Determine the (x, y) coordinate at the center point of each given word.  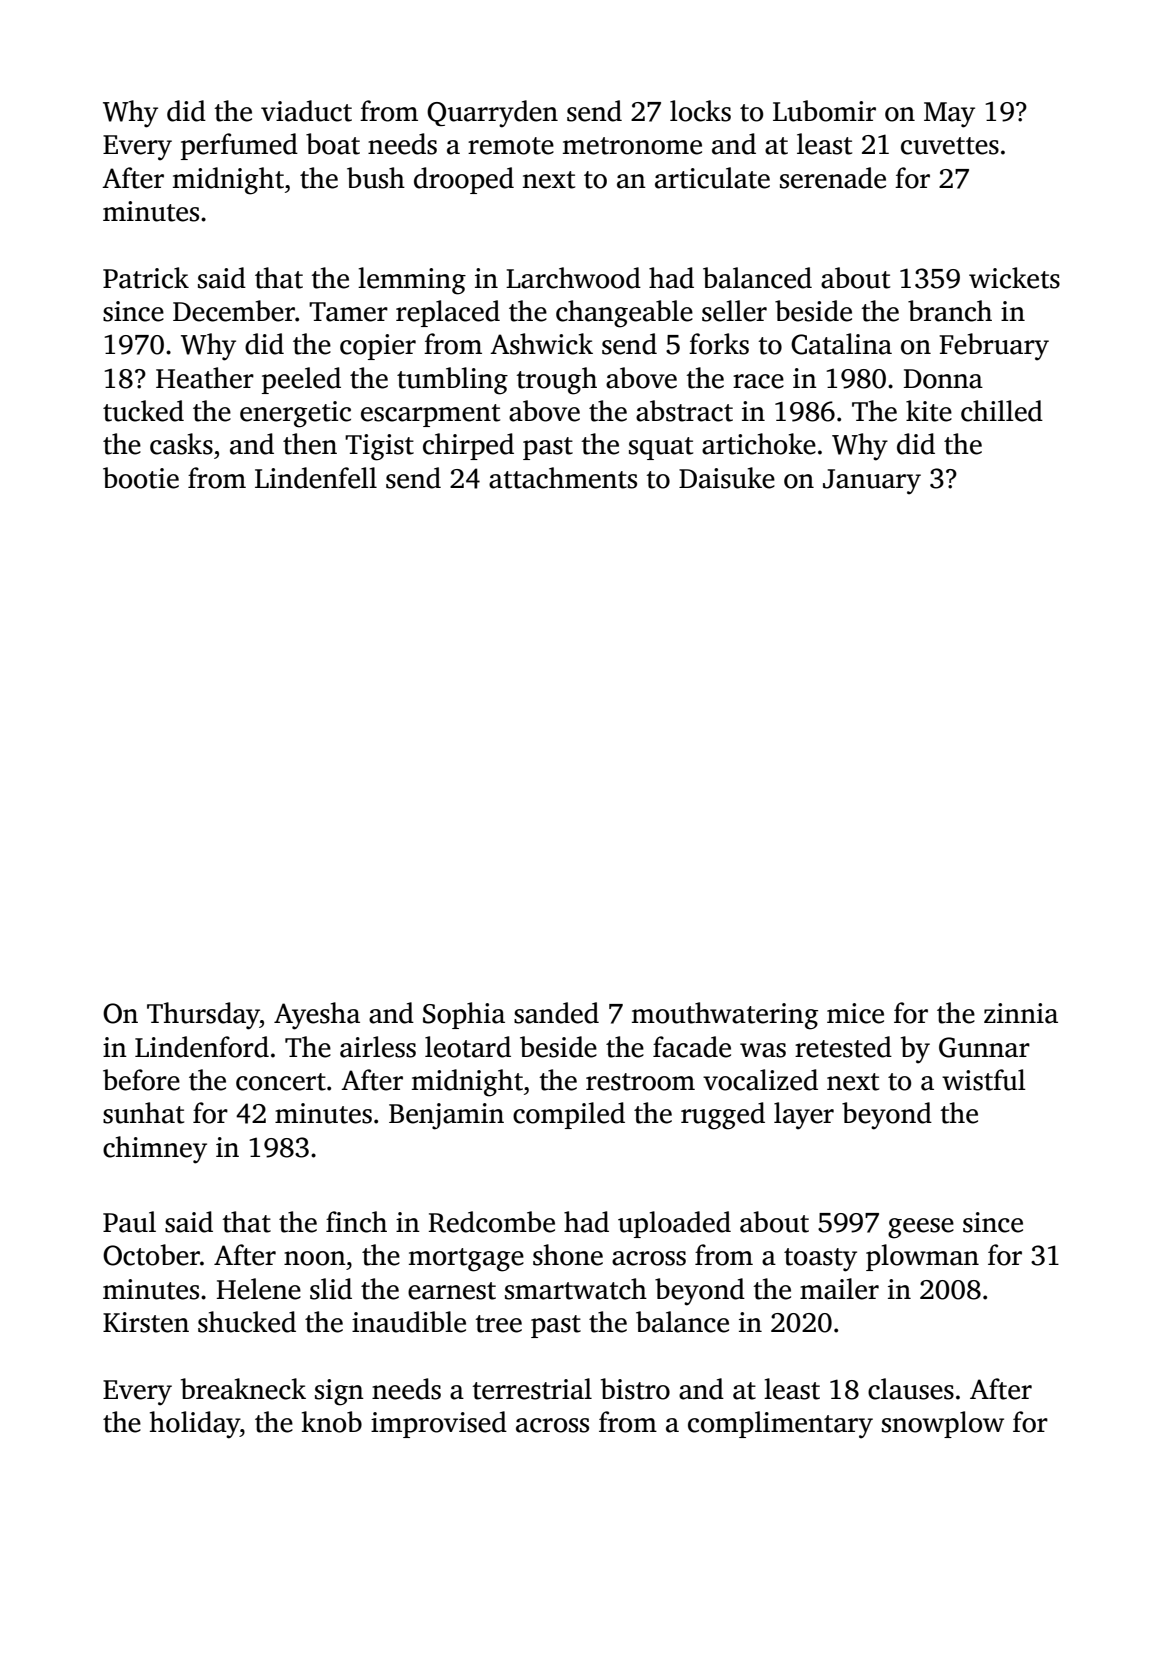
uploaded (674, 1224)
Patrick (146, 278)
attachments (563, 478)
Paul (129, 1222)
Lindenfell (316, 478)
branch (950, 311)
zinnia (1021, 1013)
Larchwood (573, 278)
